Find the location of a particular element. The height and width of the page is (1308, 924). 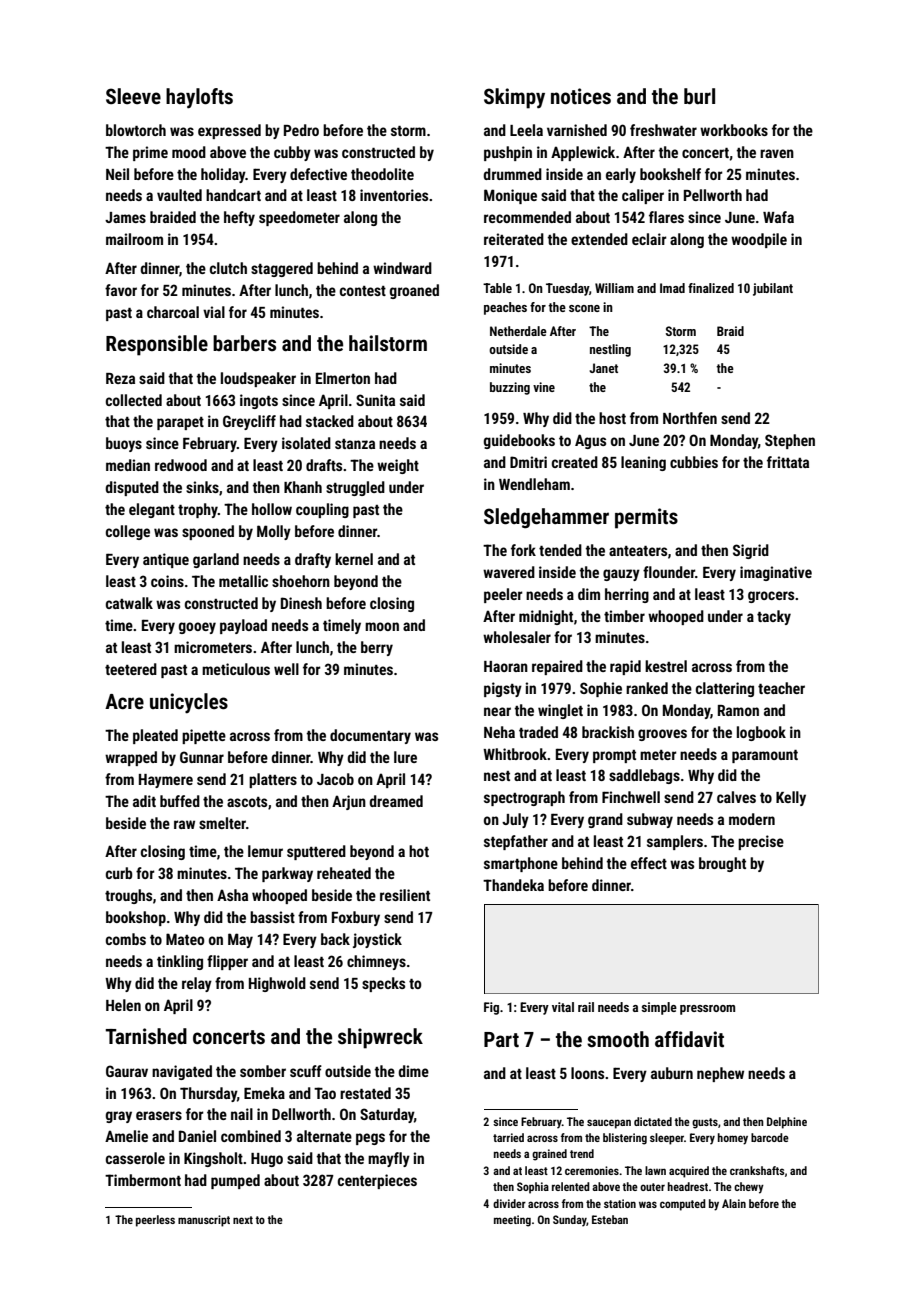

Pedro is located at coordinates (301, 130).
